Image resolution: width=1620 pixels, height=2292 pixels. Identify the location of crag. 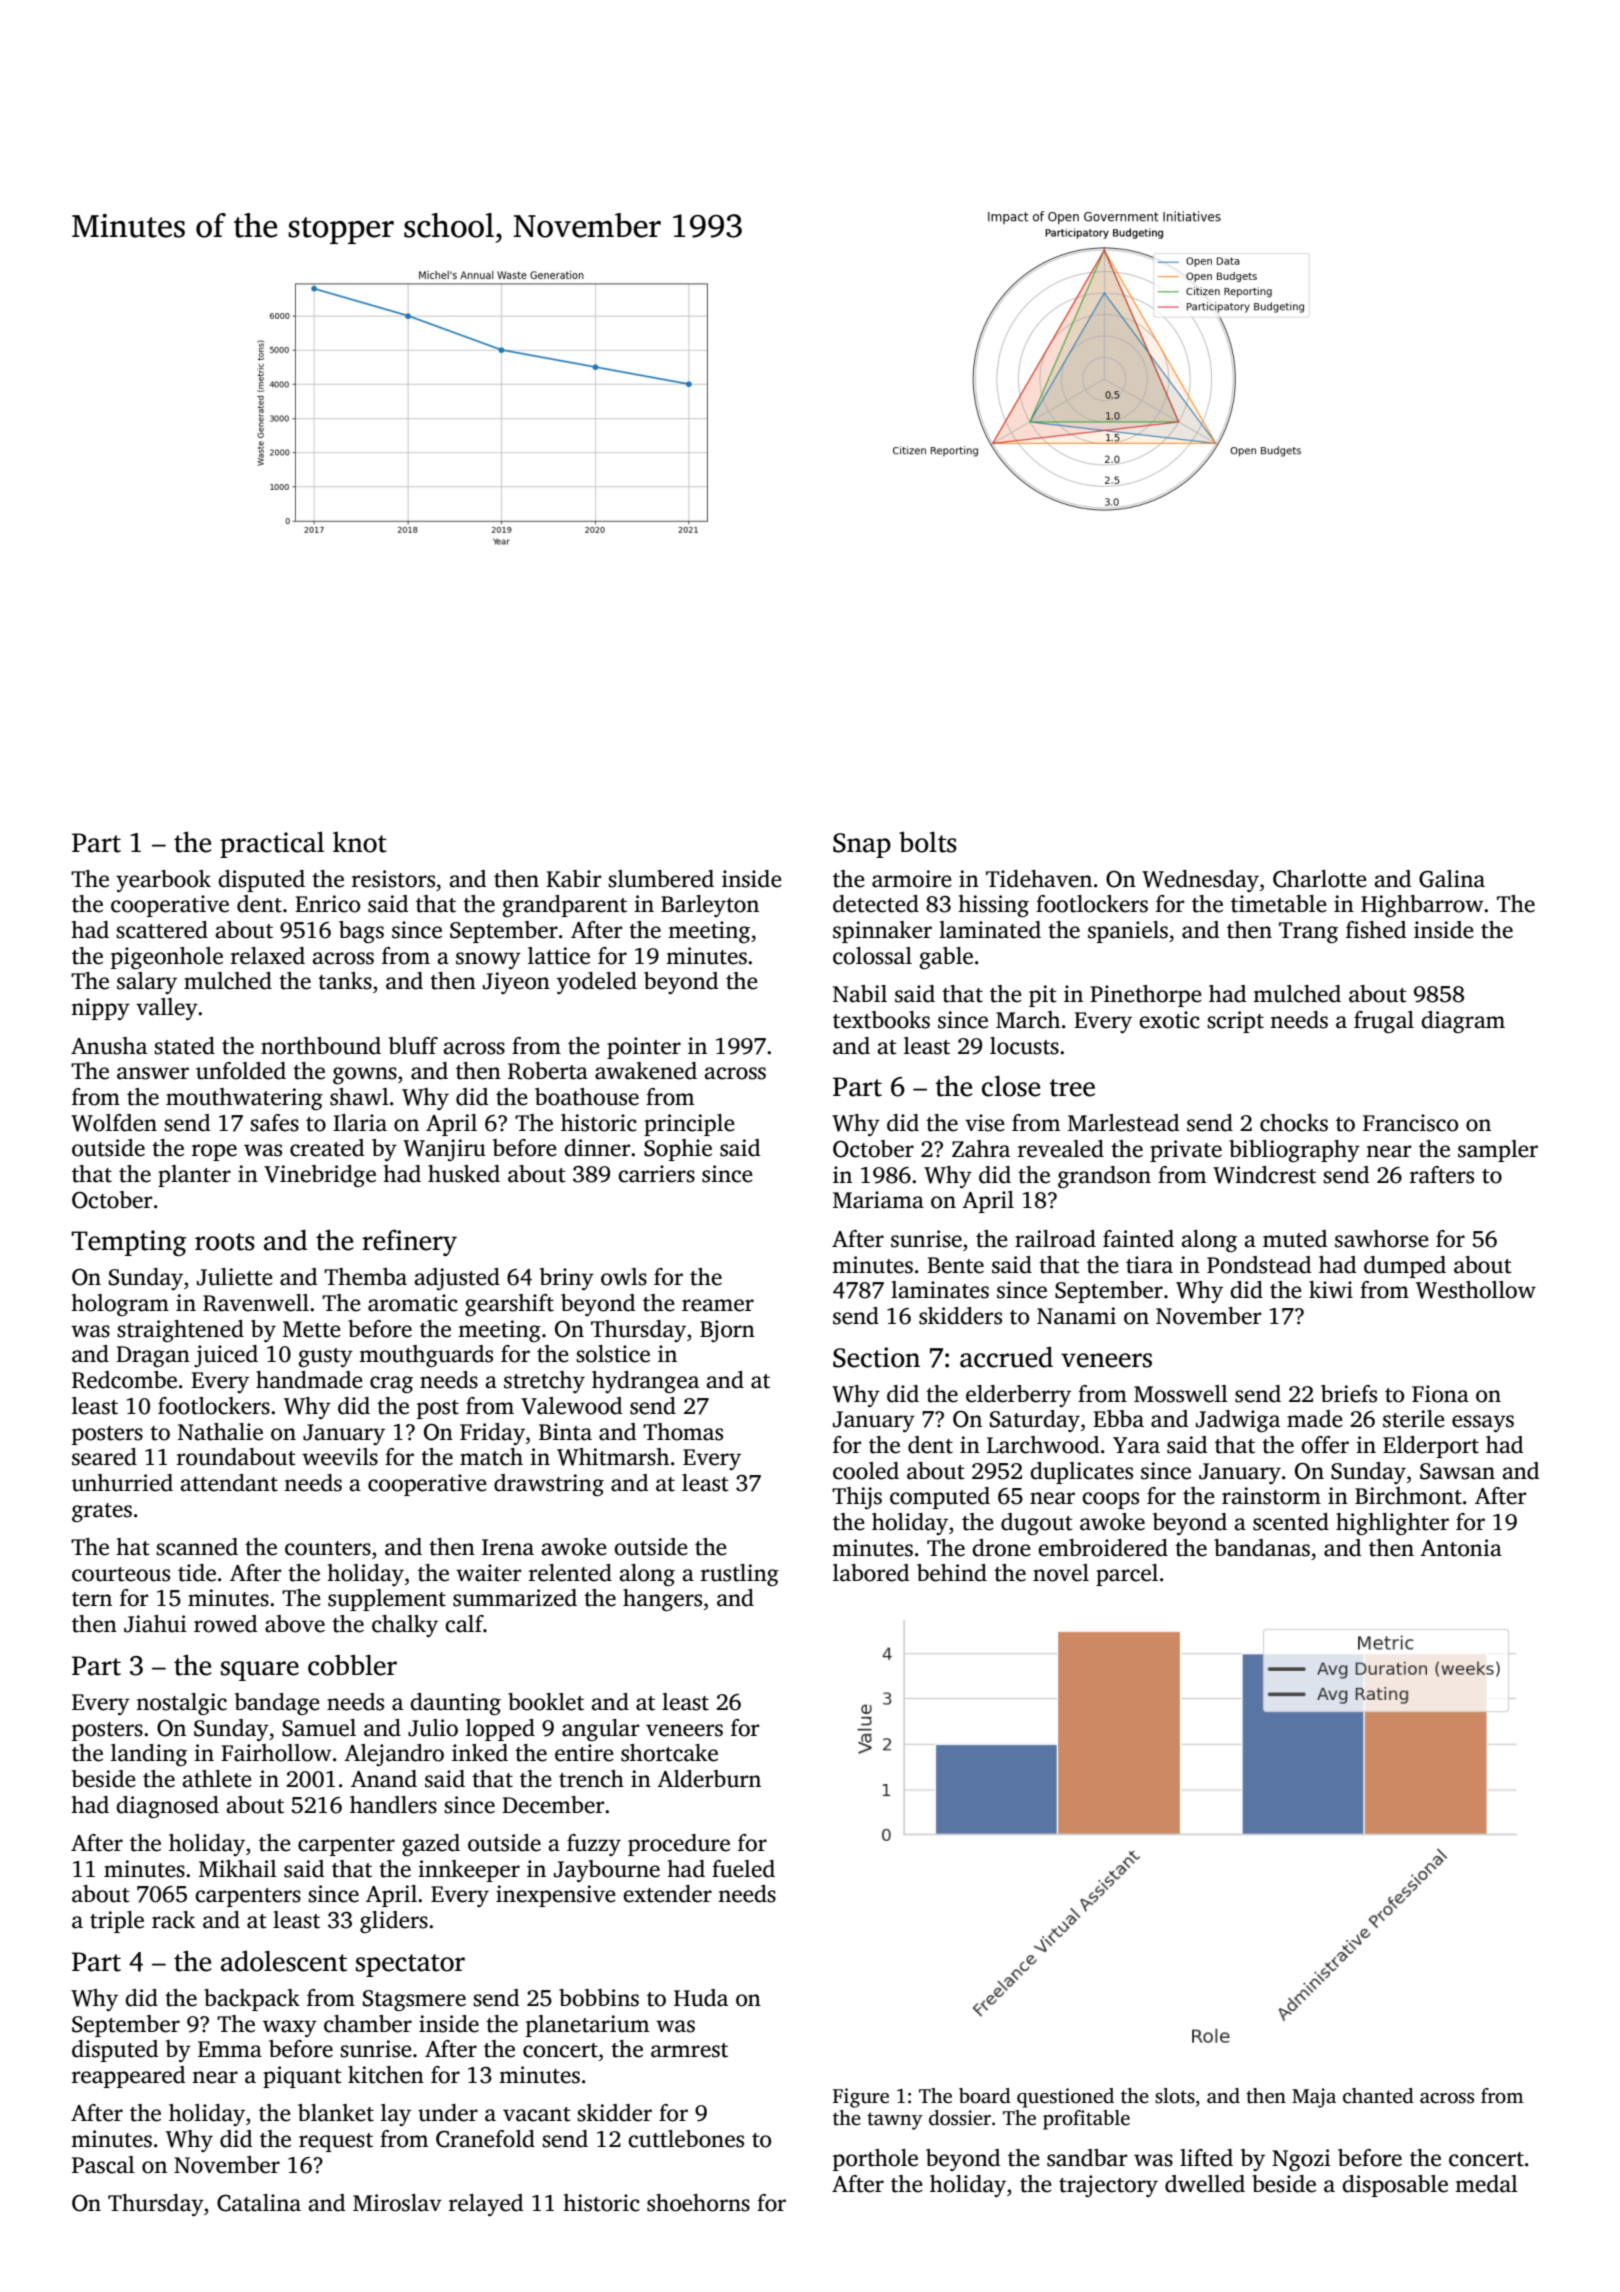
(391, 1385).
